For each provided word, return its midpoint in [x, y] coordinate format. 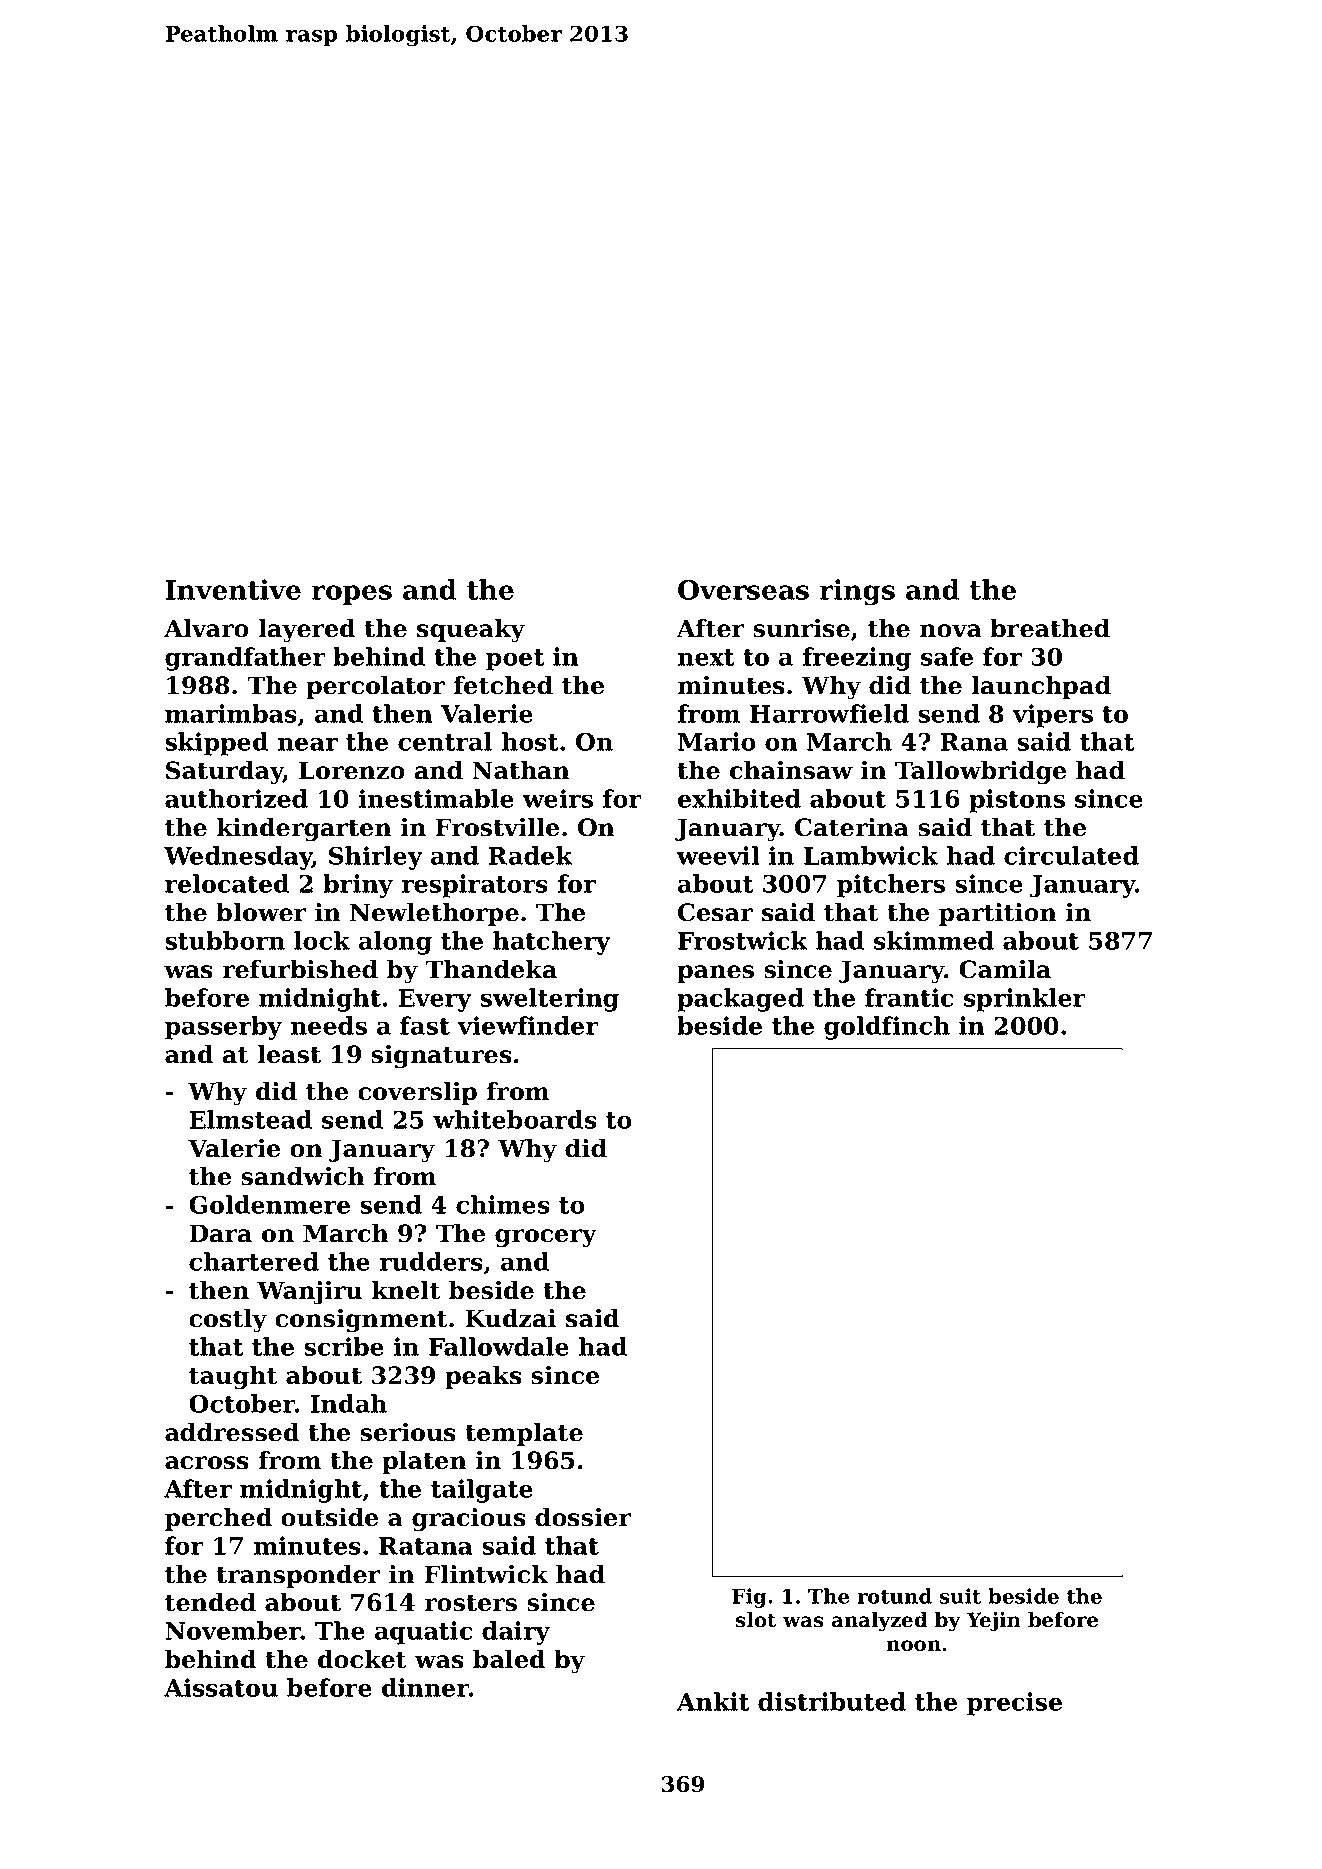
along [395, 943]
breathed [1050, 628]
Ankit [713, 1701]
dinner [425, 1687]
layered [307, 631]
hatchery [552, 943]
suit [960, 1596]
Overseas [743, 590]
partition [998, 914]
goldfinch [887, 1028]
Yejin [994, 1622]
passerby [223, 1028]
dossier [583, 1517]
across [207, 1463]
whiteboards [515, 1119]
